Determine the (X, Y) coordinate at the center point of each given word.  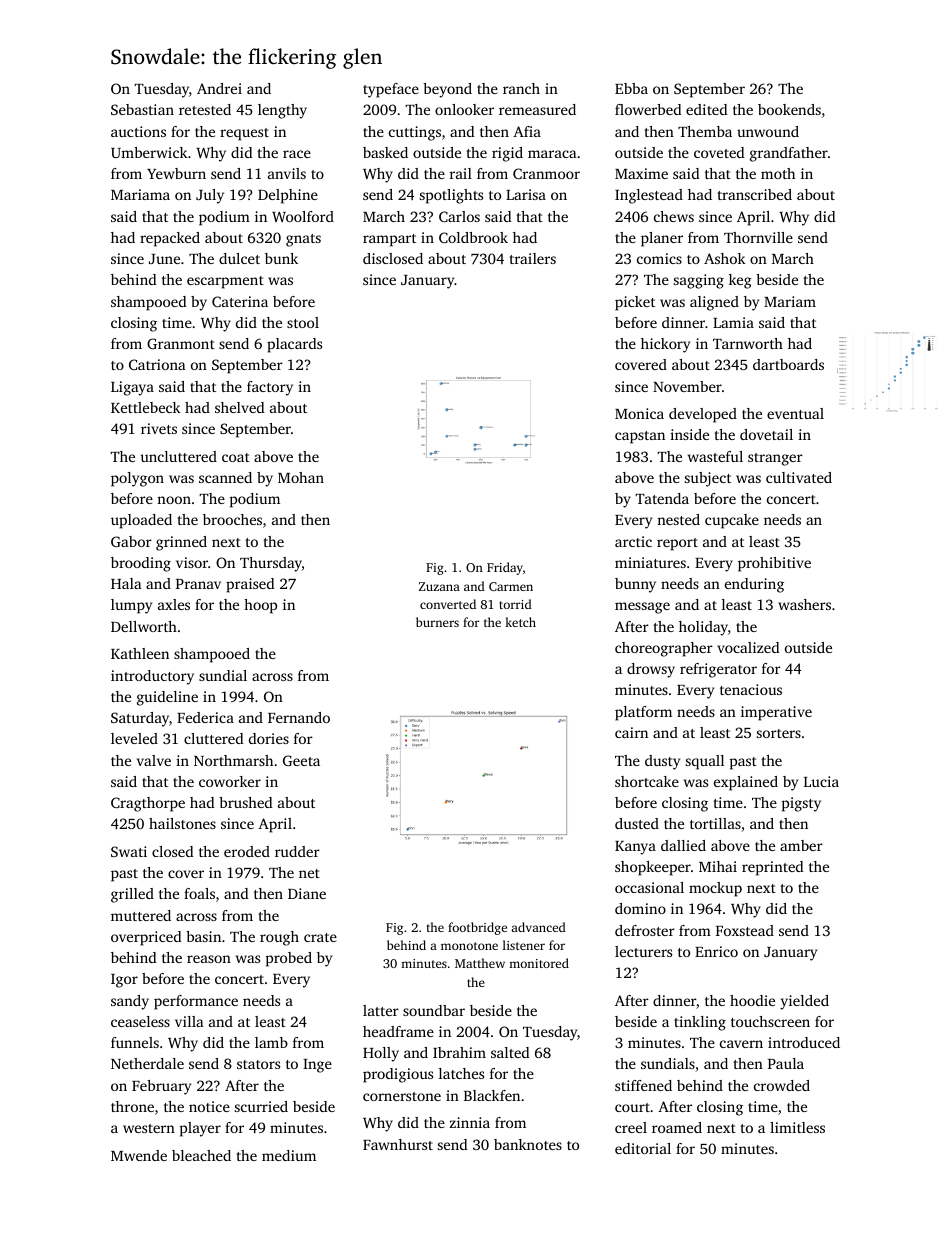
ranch (521, 88)
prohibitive (774, 564)
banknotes (528, 1144)
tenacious (751, 689)
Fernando (299, 717)
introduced (804, 1042)
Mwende (139, 1155)
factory (270, 388)
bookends (789, 109)
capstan (640, 437)
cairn (631, 732)
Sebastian (142, 109)
